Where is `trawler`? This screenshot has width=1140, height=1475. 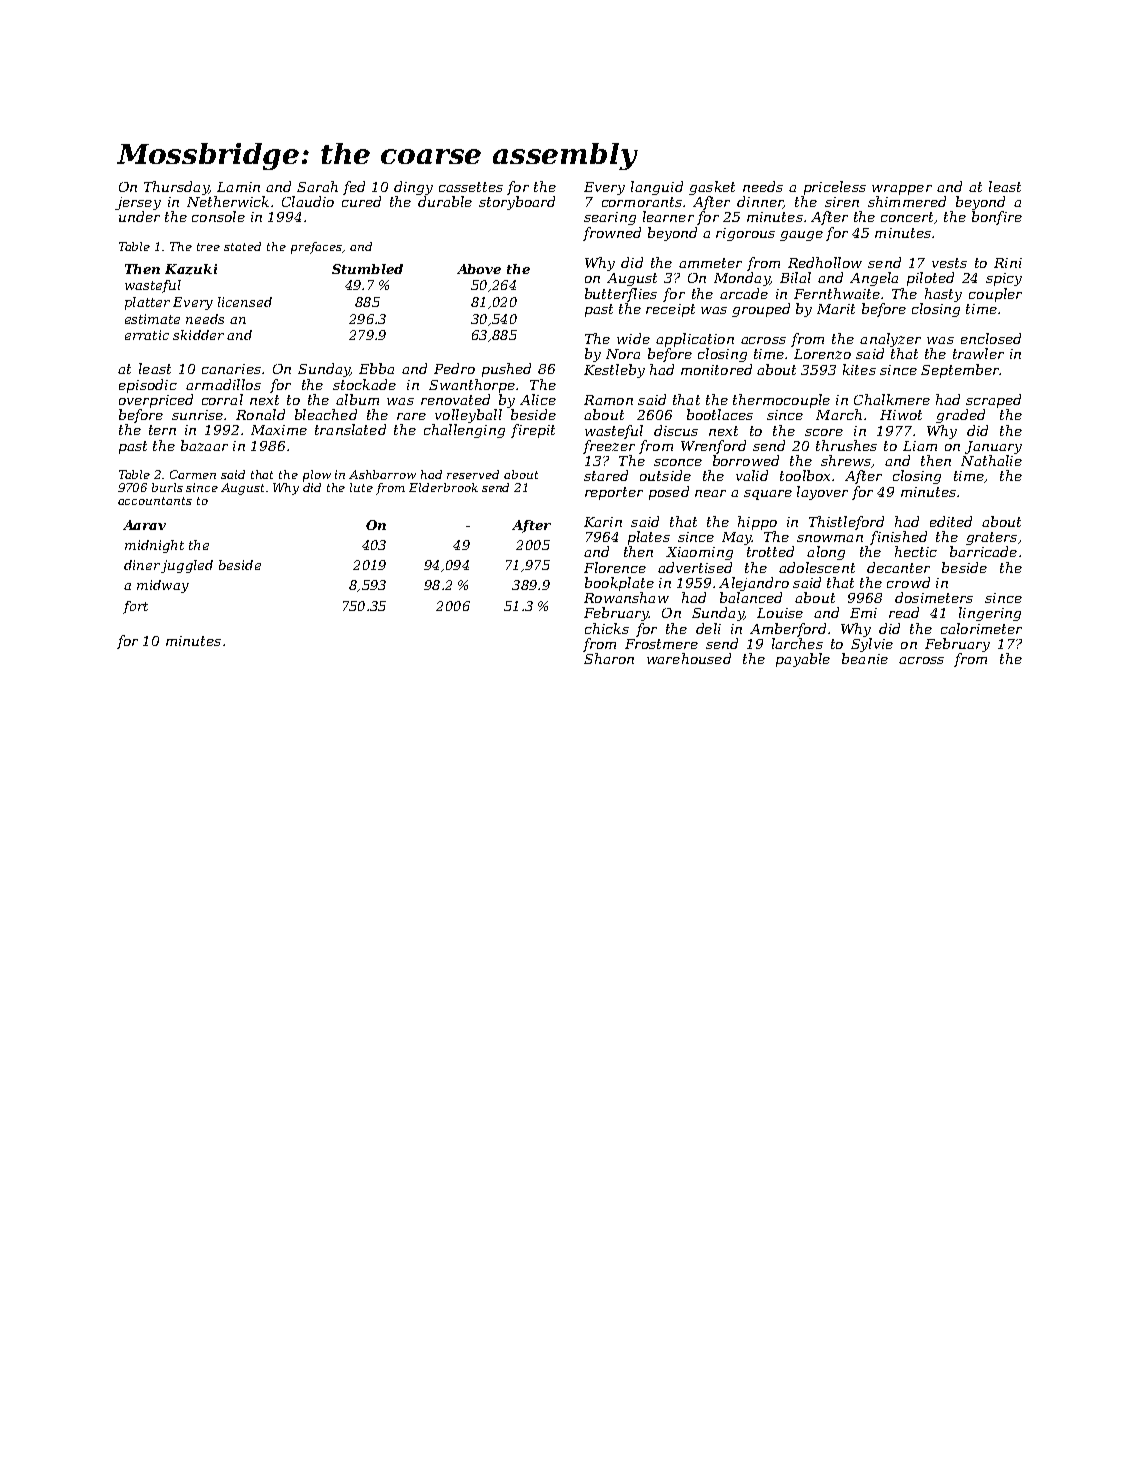 trawler is located at coordinates (978, 353).
